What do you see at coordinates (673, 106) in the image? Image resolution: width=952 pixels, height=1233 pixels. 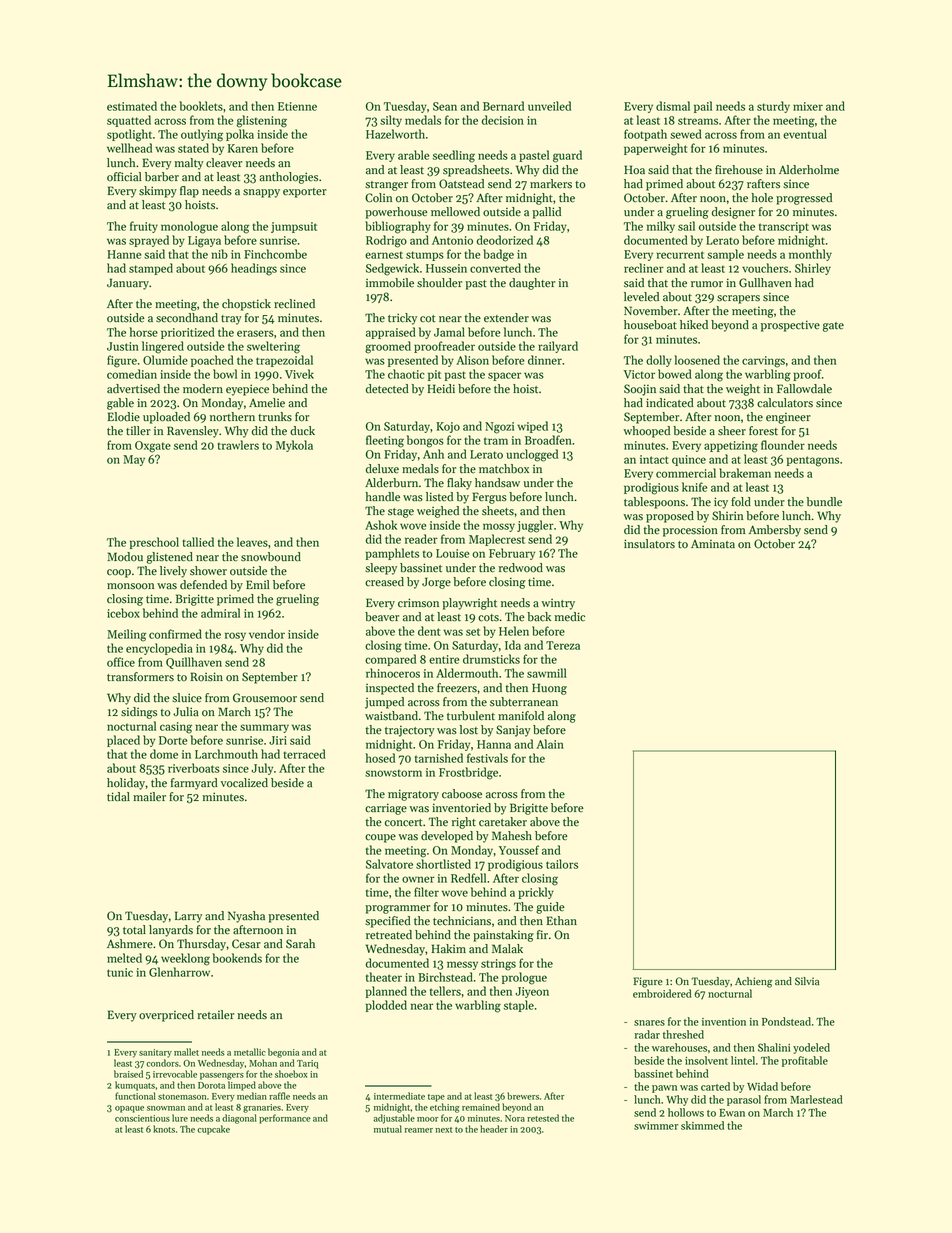 I see `dismal` at bounding box center [673, 106].
